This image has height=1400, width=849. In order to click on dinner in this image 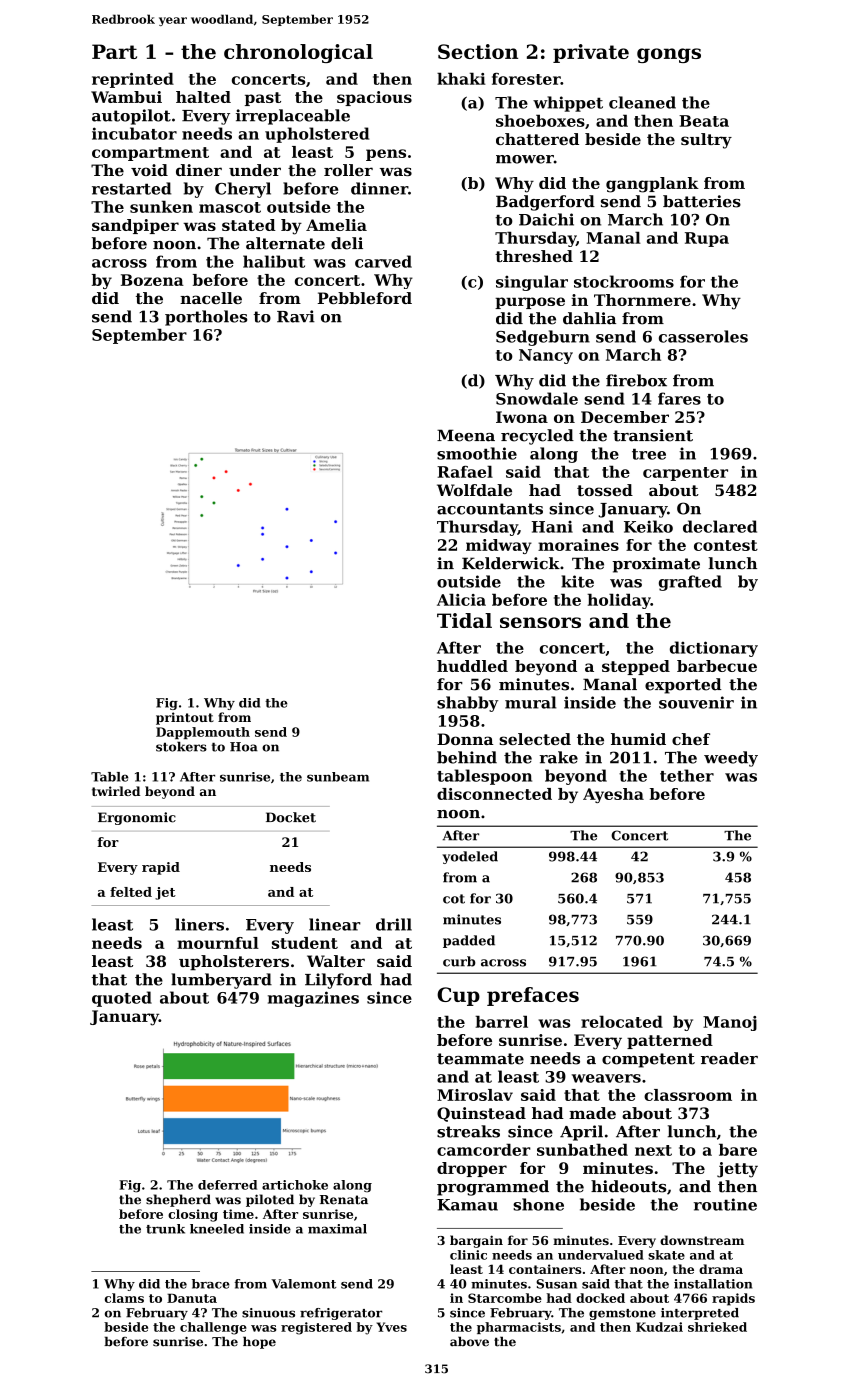, I will do `click(379, 188)`.
